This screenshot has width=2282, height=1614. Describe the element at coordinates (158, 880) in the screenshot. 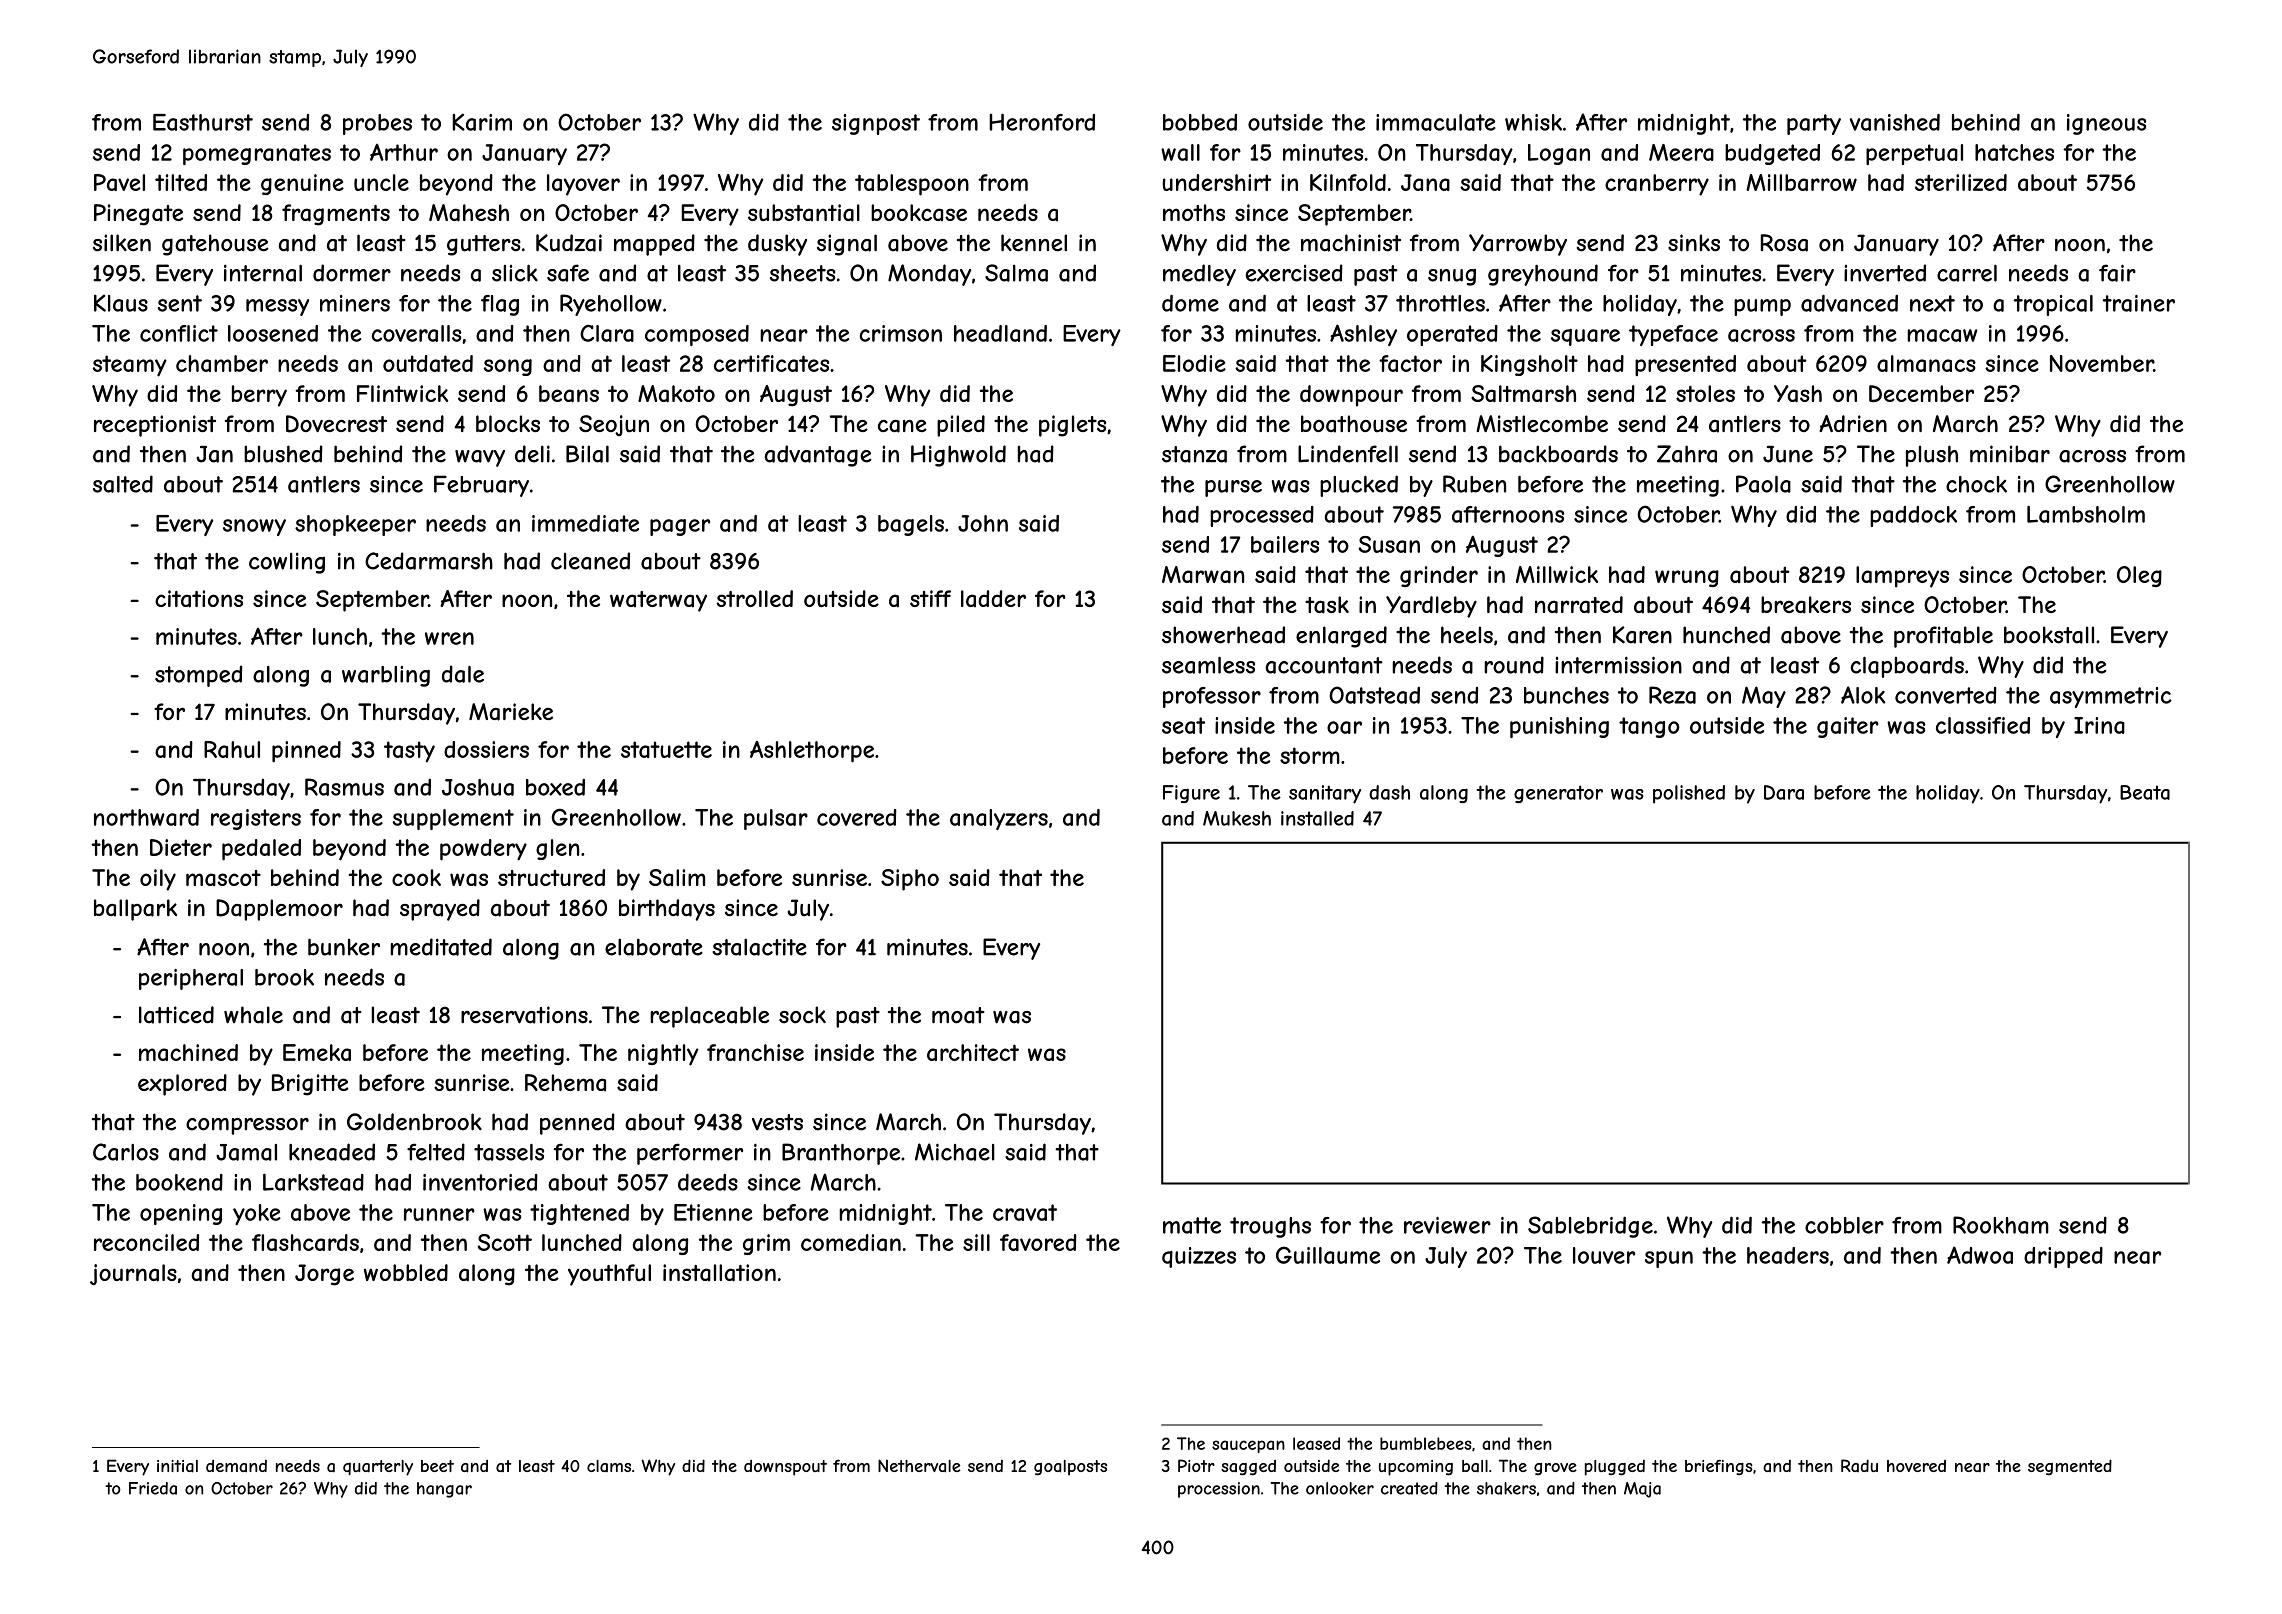

I see `oily` at that location.
